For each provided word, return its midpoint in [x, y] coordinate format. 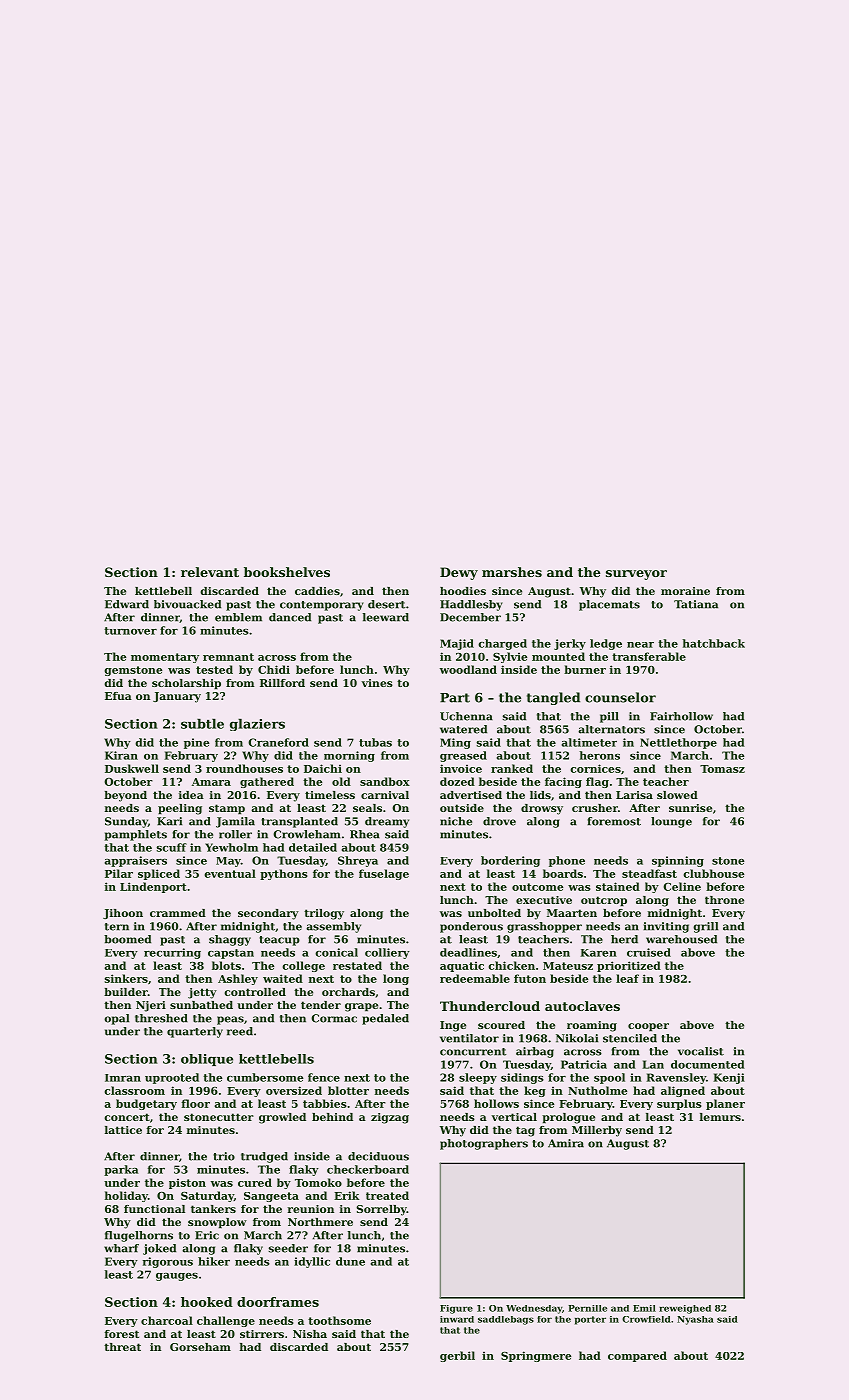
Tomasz [722, 769]
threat [122, 1347]
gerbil [457, 1356]
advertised [471, 795]
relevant [210, 572]
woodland [468, 669]
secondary [268, 914]
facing [563, 782]
